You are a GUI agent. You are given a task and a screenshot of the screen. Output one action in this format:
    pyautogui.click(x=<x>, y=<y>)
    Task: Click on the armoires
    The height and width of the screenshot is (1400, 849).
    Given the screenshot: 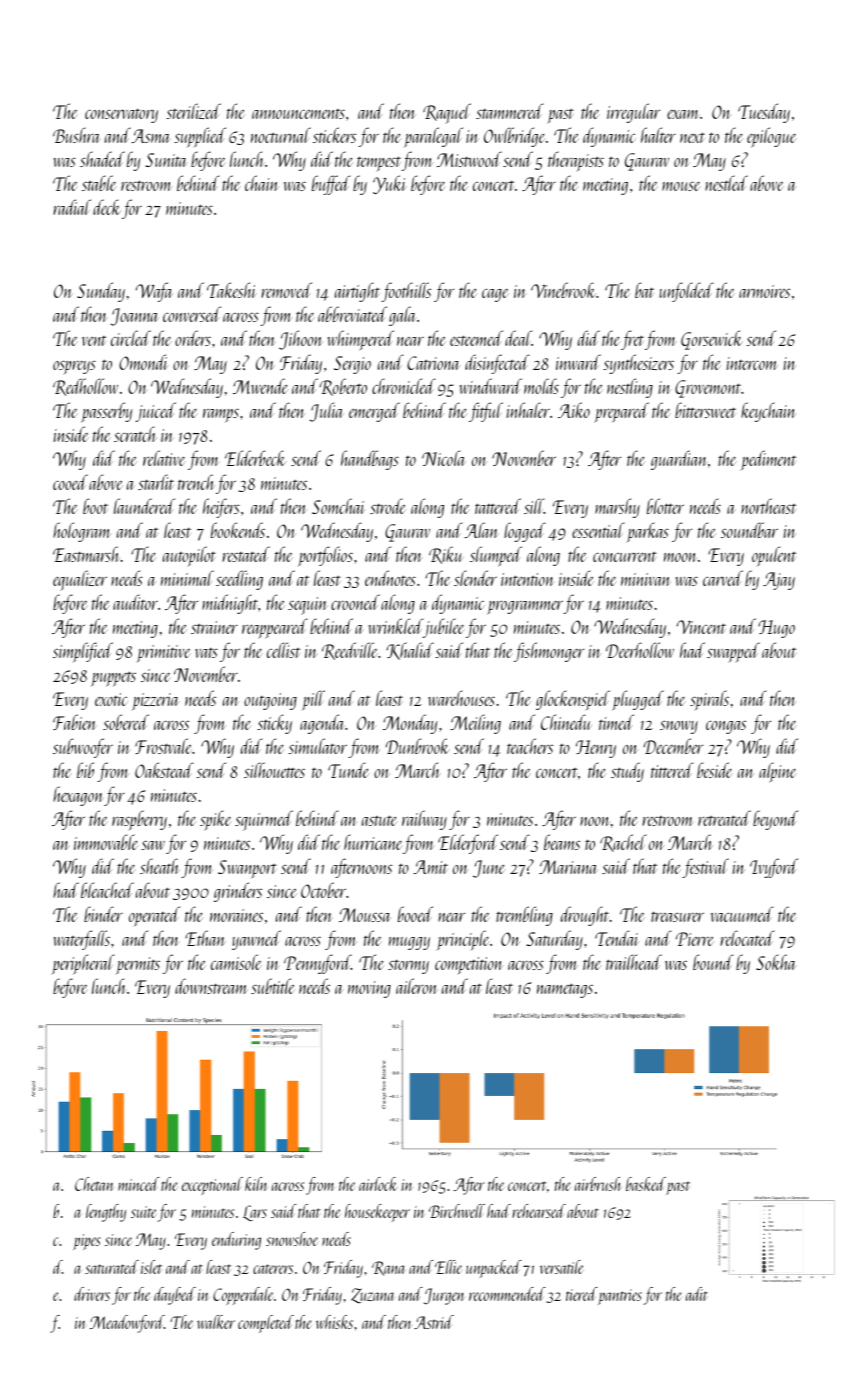 What is the action you would take?
    pyautogui.click(x=764, y=291)
